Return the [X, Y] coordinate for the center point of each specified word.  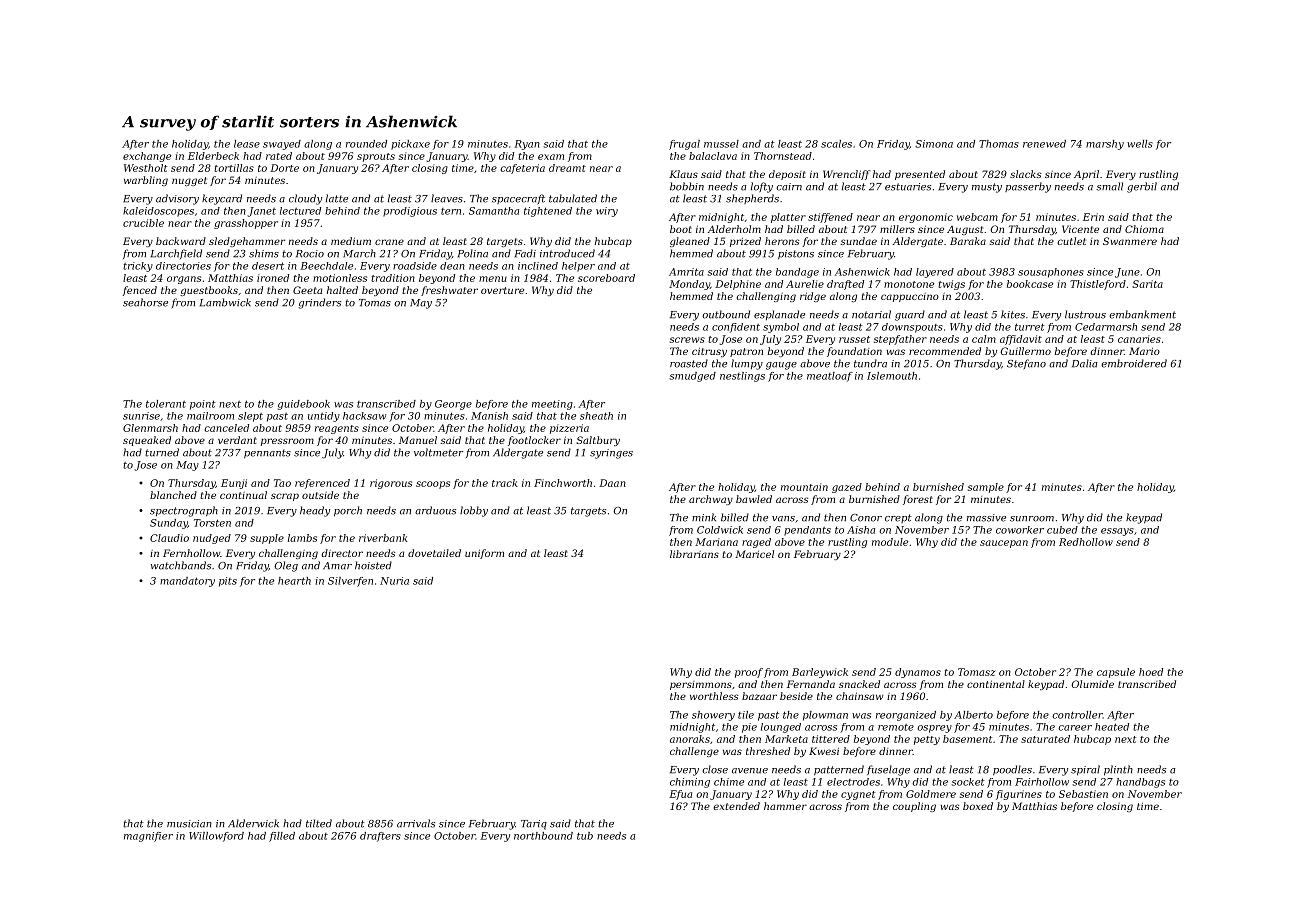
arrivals [416, 823]
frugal [684, 145]
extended [736, 806]
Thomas [999, 144]
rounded [366, 144]
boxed [978, 806]
